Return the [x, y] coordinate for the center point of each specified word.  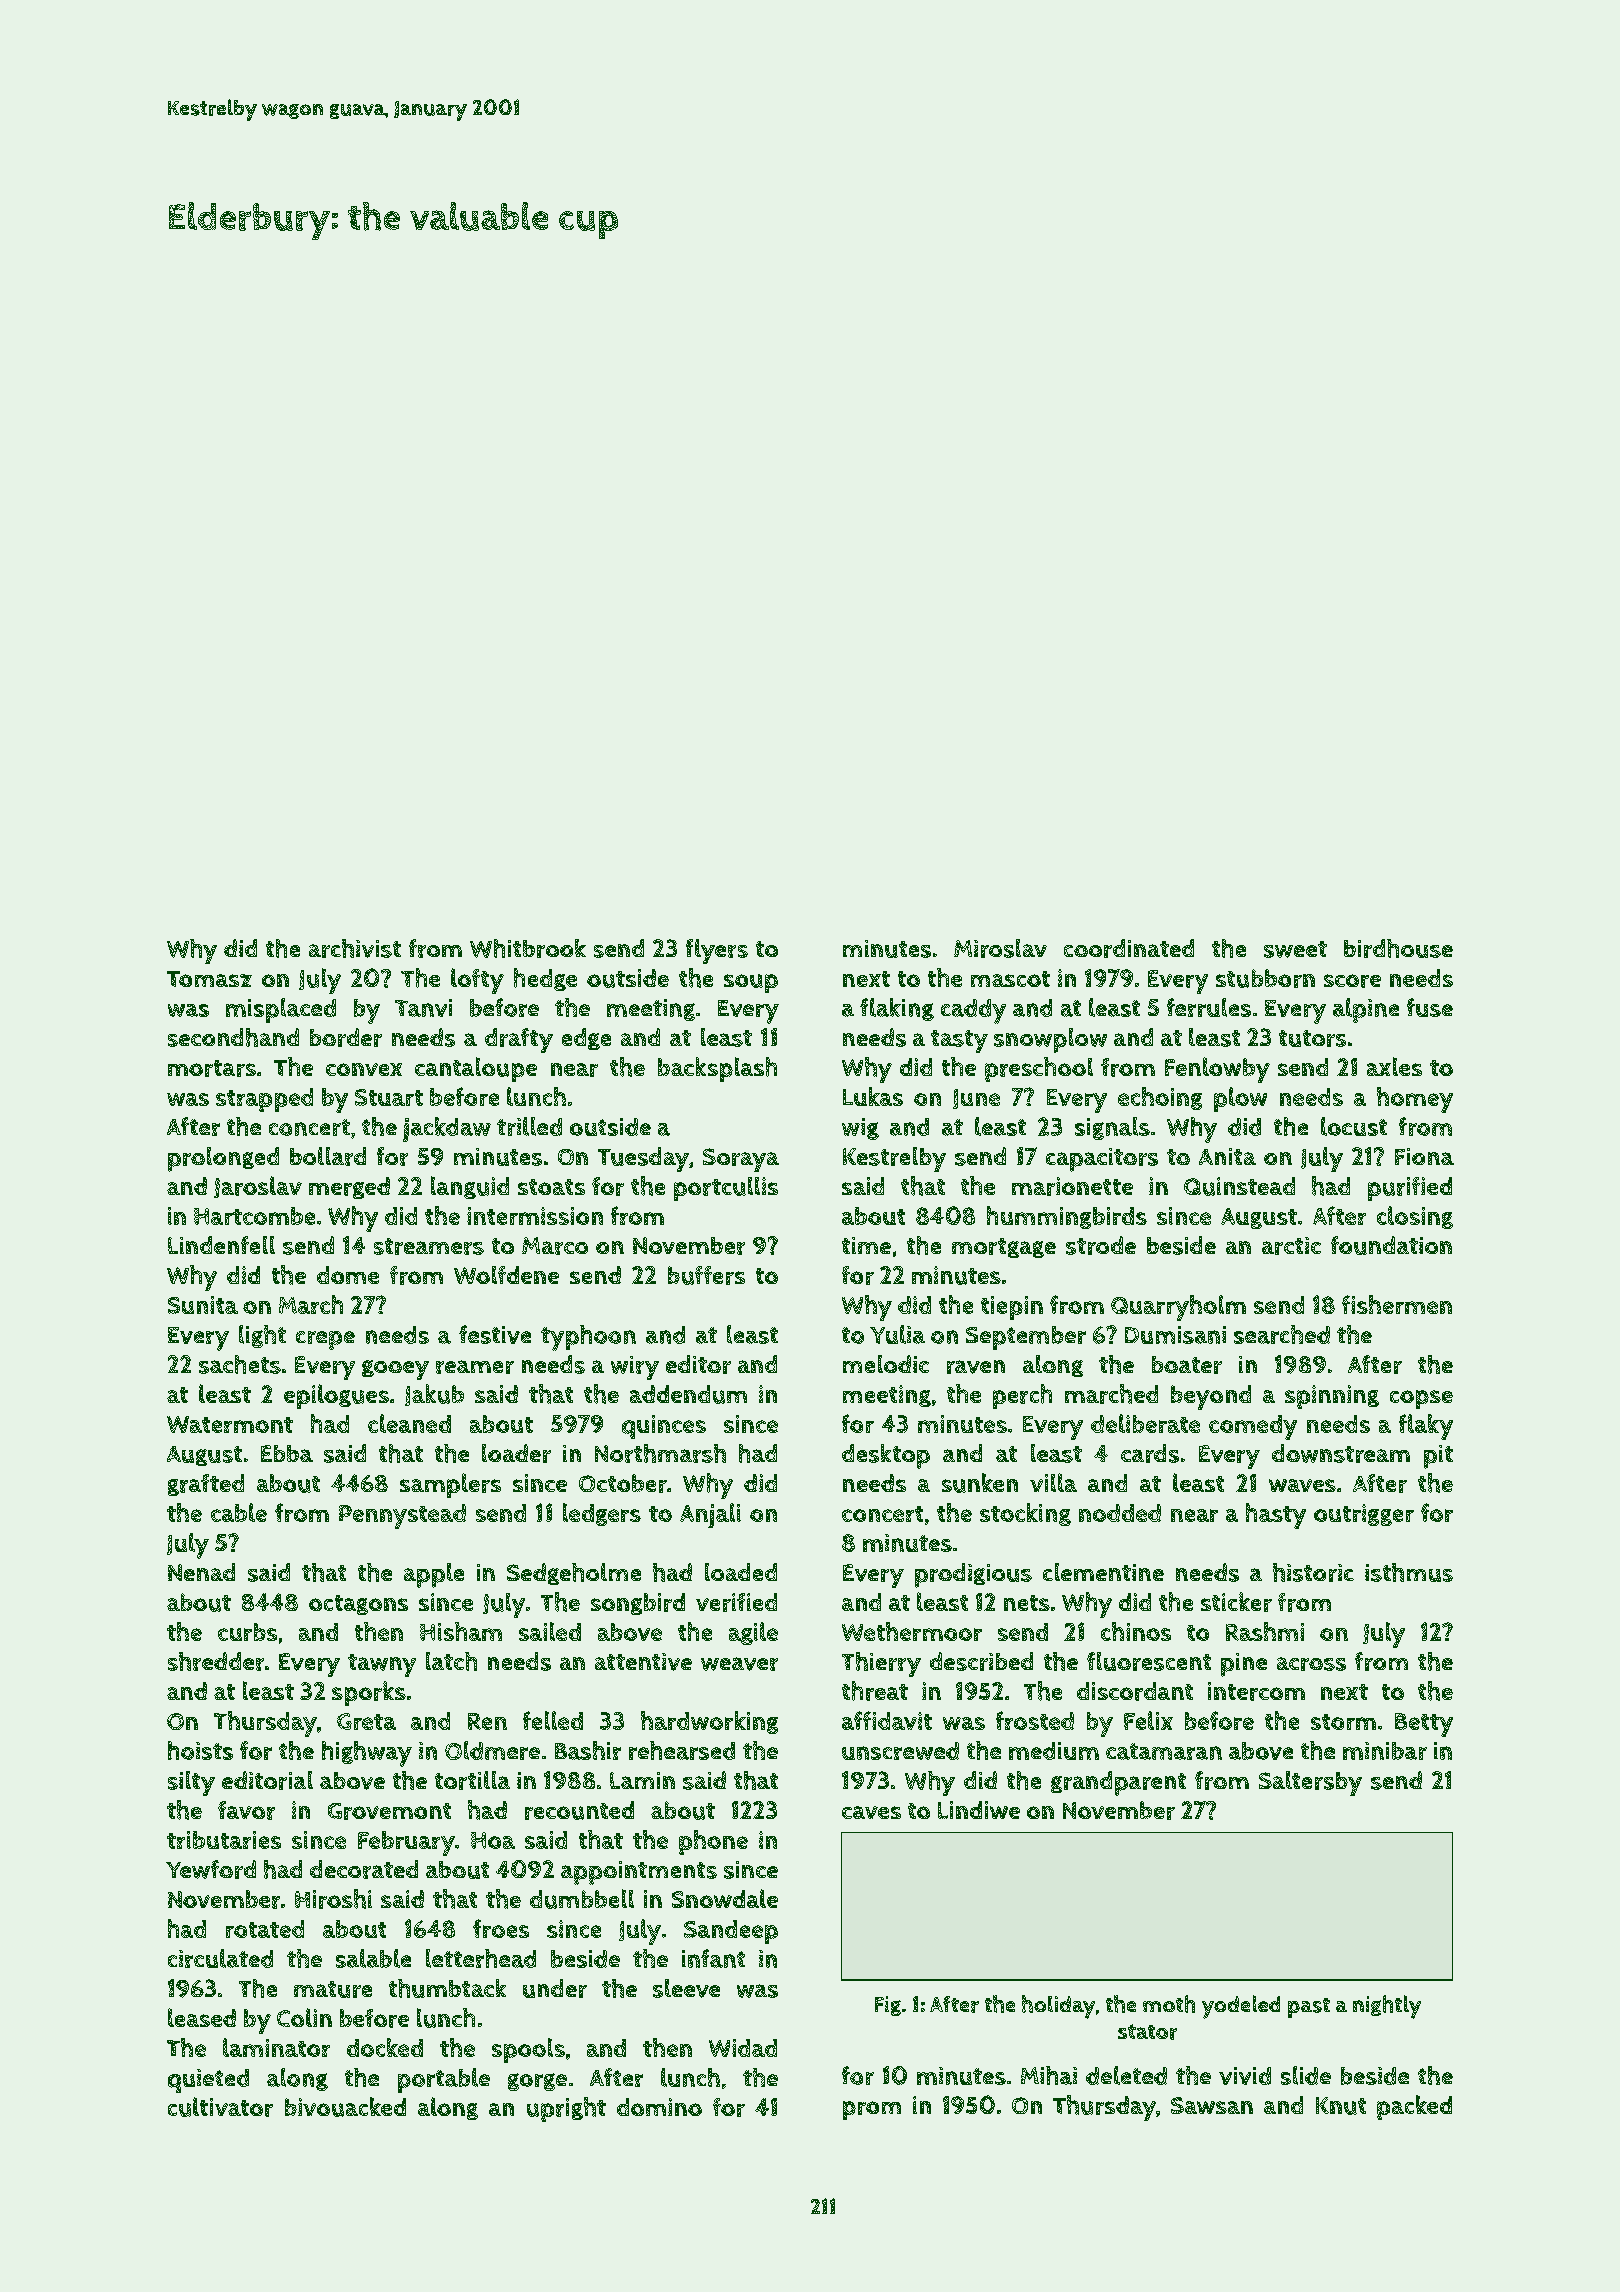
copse [1421, 1399]
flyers [717, 951]
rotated [265, 1929]
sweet [1295, 949]
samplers [450, 1485]
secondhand [233, 1037]
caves [871, 1812]
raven [976, 1367]
